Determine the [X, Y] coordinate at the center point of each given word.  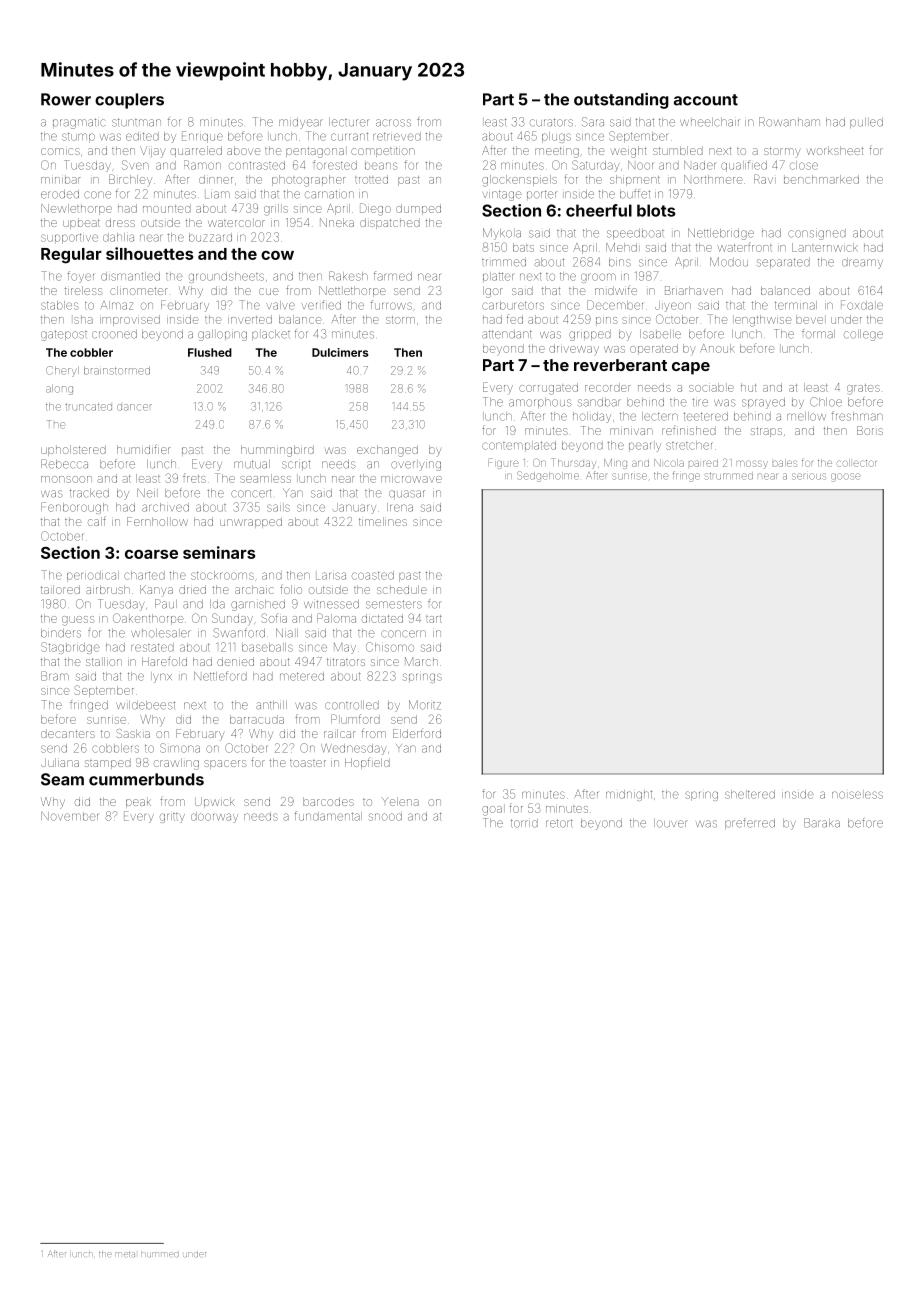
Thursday [573, 463]
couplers [129, 101]
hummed [160, 1254]
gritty [172, 818]
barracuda [257, 719]
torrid [524, 823]
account [706, 100]
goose [845, 477]
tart [434, 619]
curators [551, 122]
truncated [88, 407]
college [863, 335]
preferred [750, 823]
